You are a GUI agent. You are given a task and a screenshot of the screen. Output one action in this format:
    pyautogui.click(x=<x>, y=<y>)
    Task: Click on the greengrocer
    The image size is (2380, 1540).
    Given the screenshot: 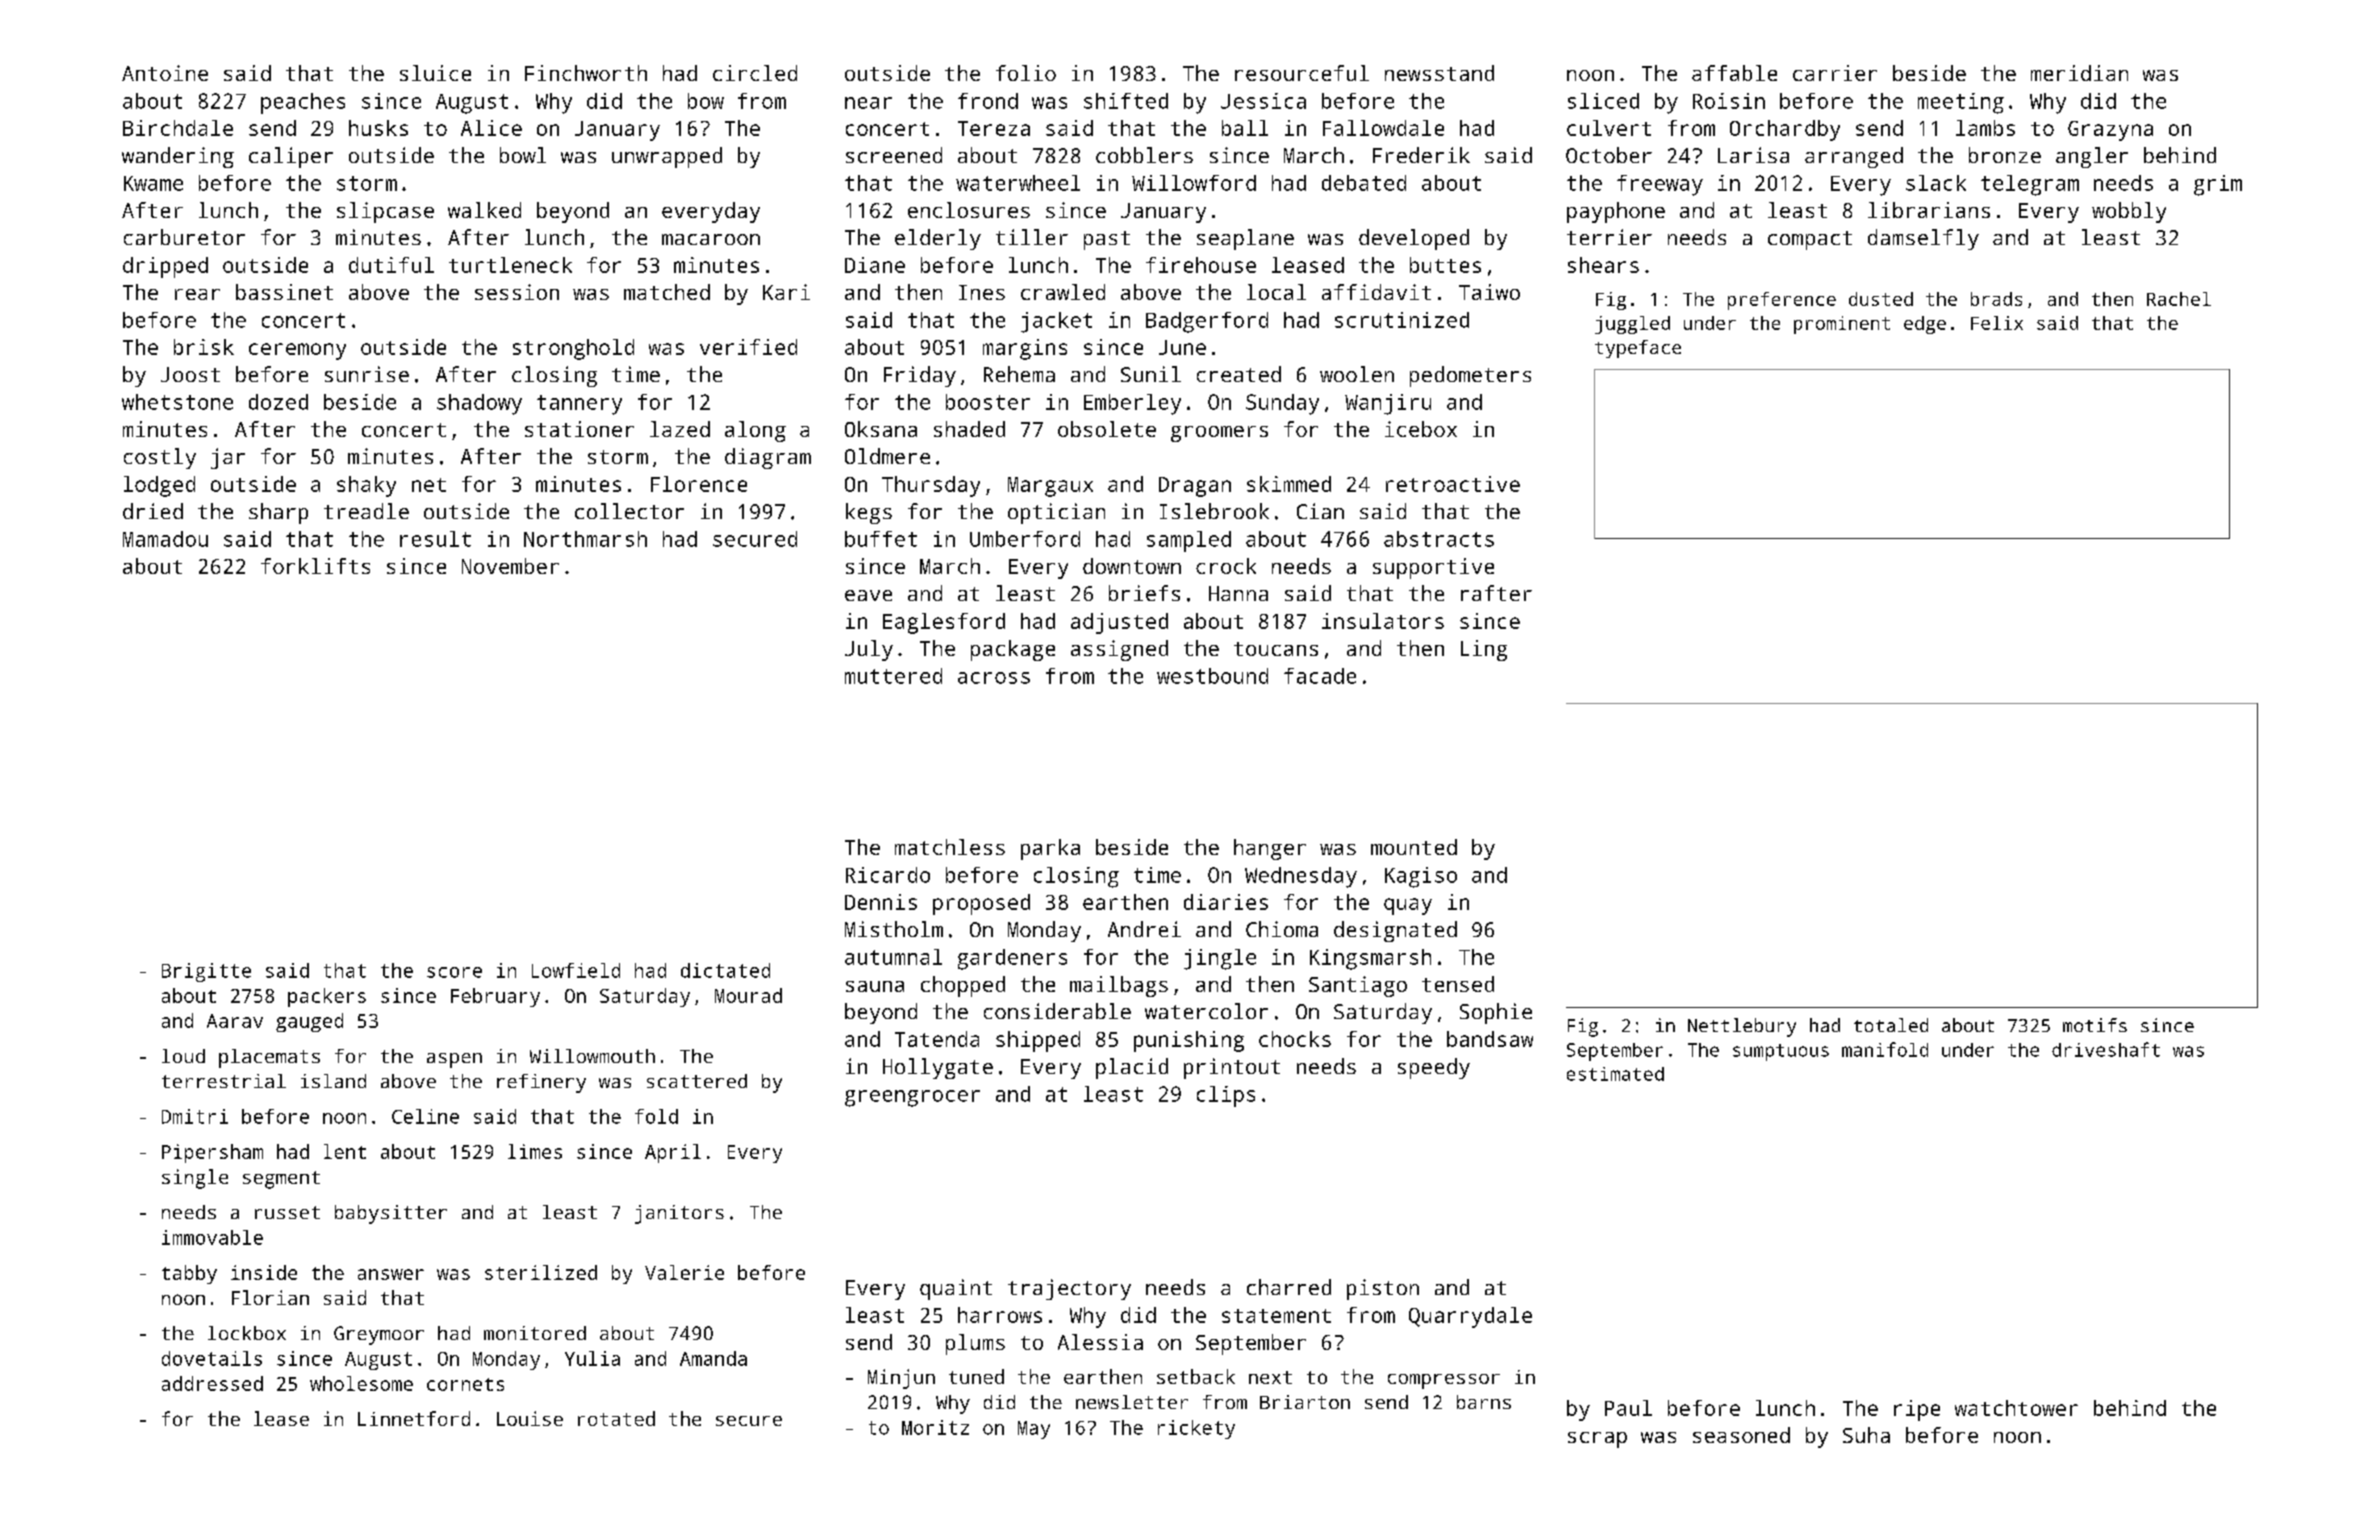 What is the action you would take?
    pyautogui.click(x=912, y=1098)
